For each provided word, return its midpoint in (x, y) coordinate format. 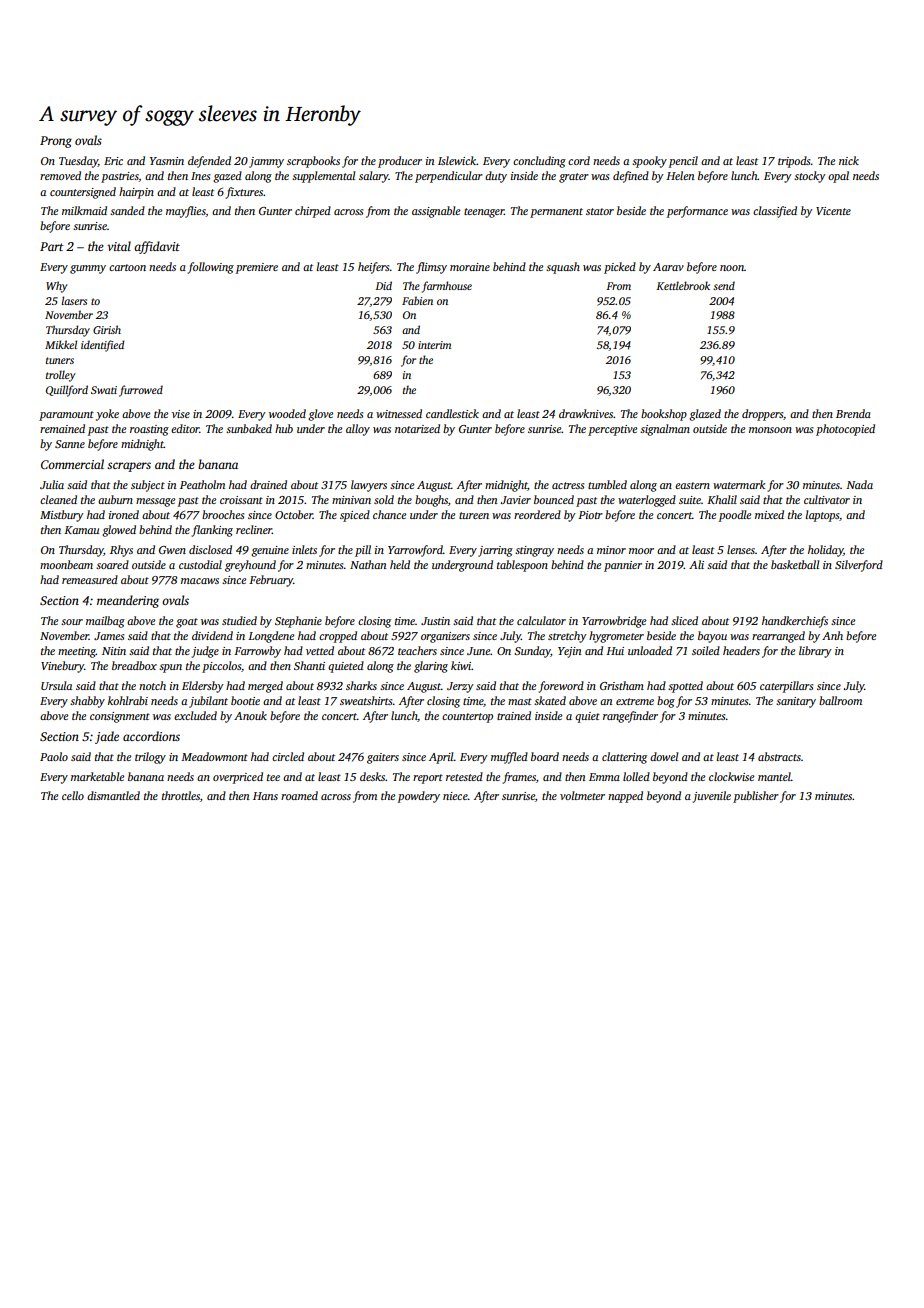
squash (563, 268)
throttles (181, 795)
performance (697, 212)
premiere (257, 268)
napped (625, 797)
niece (455, 796)
